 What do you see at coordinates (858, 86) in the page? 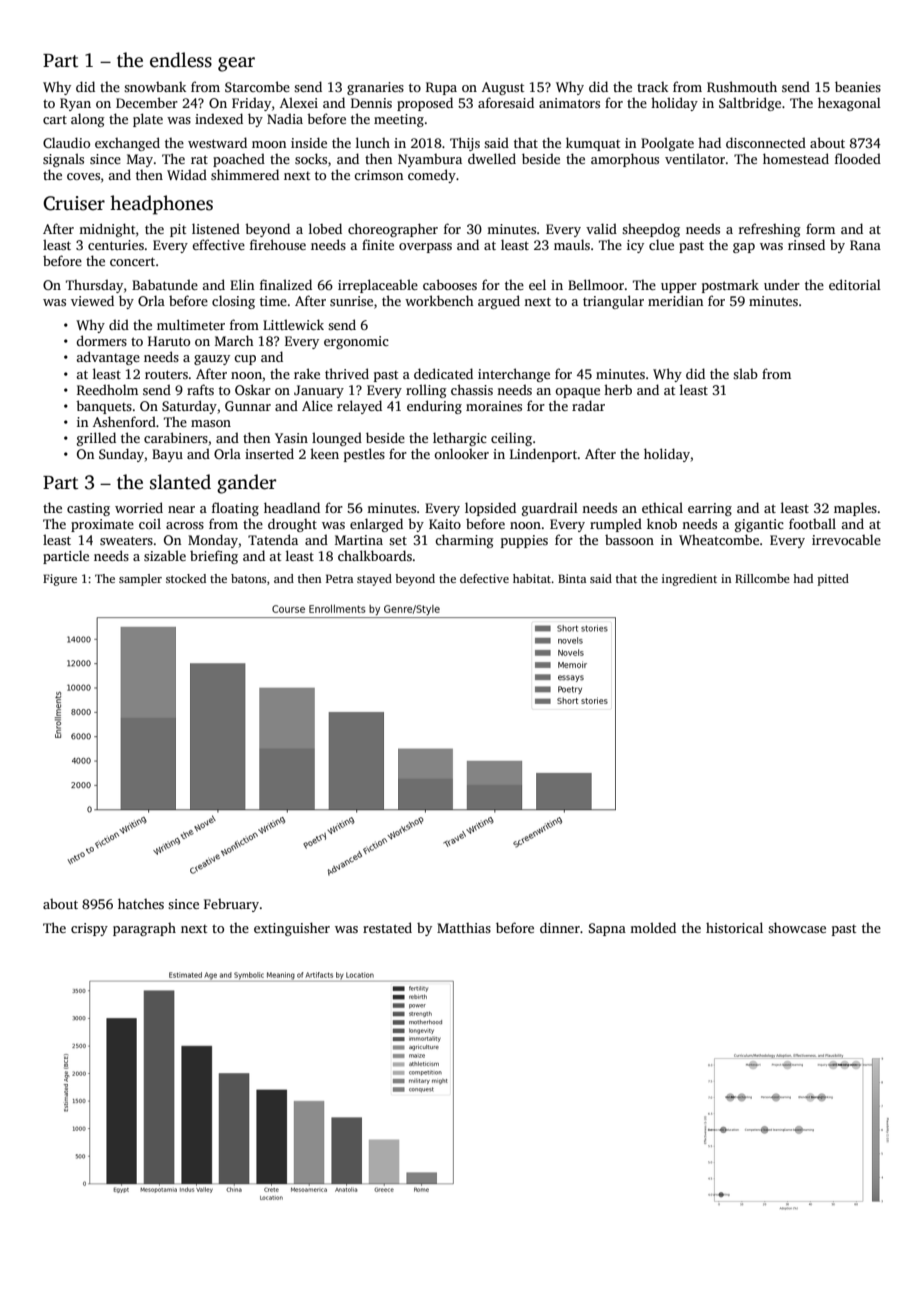
I see `beanies` at bounding box center [858, 86].
